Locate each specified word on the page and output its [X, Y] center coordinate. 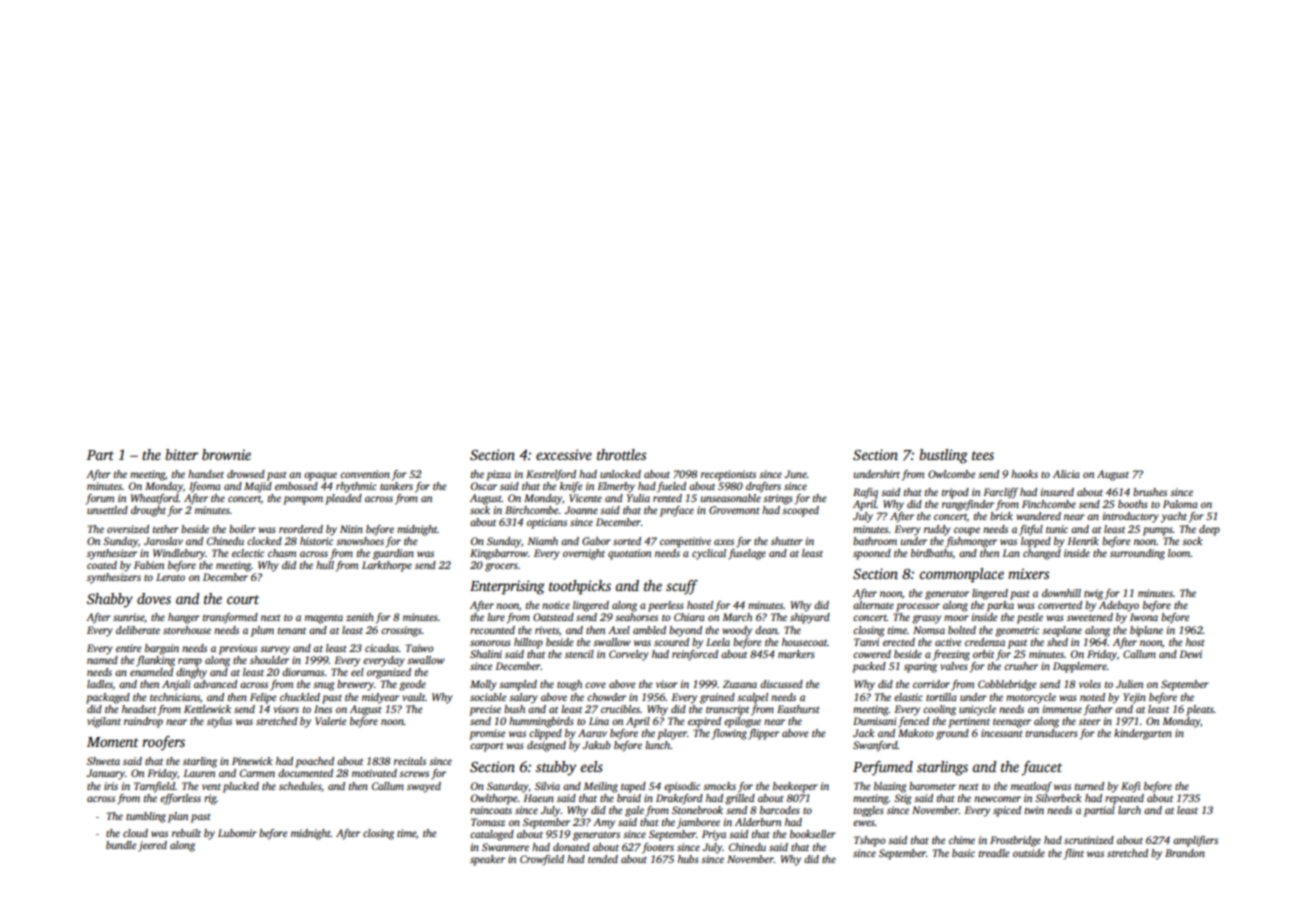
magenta [324, 619]
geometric [1017, 631]
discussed [781, 684]
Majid [258, 487]
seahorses [636, 617]
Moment [113, 742]
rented [667, 498]
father [1098, 710]
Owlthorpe [494, 799]
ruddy [937, 530]
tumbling [146, 817]
